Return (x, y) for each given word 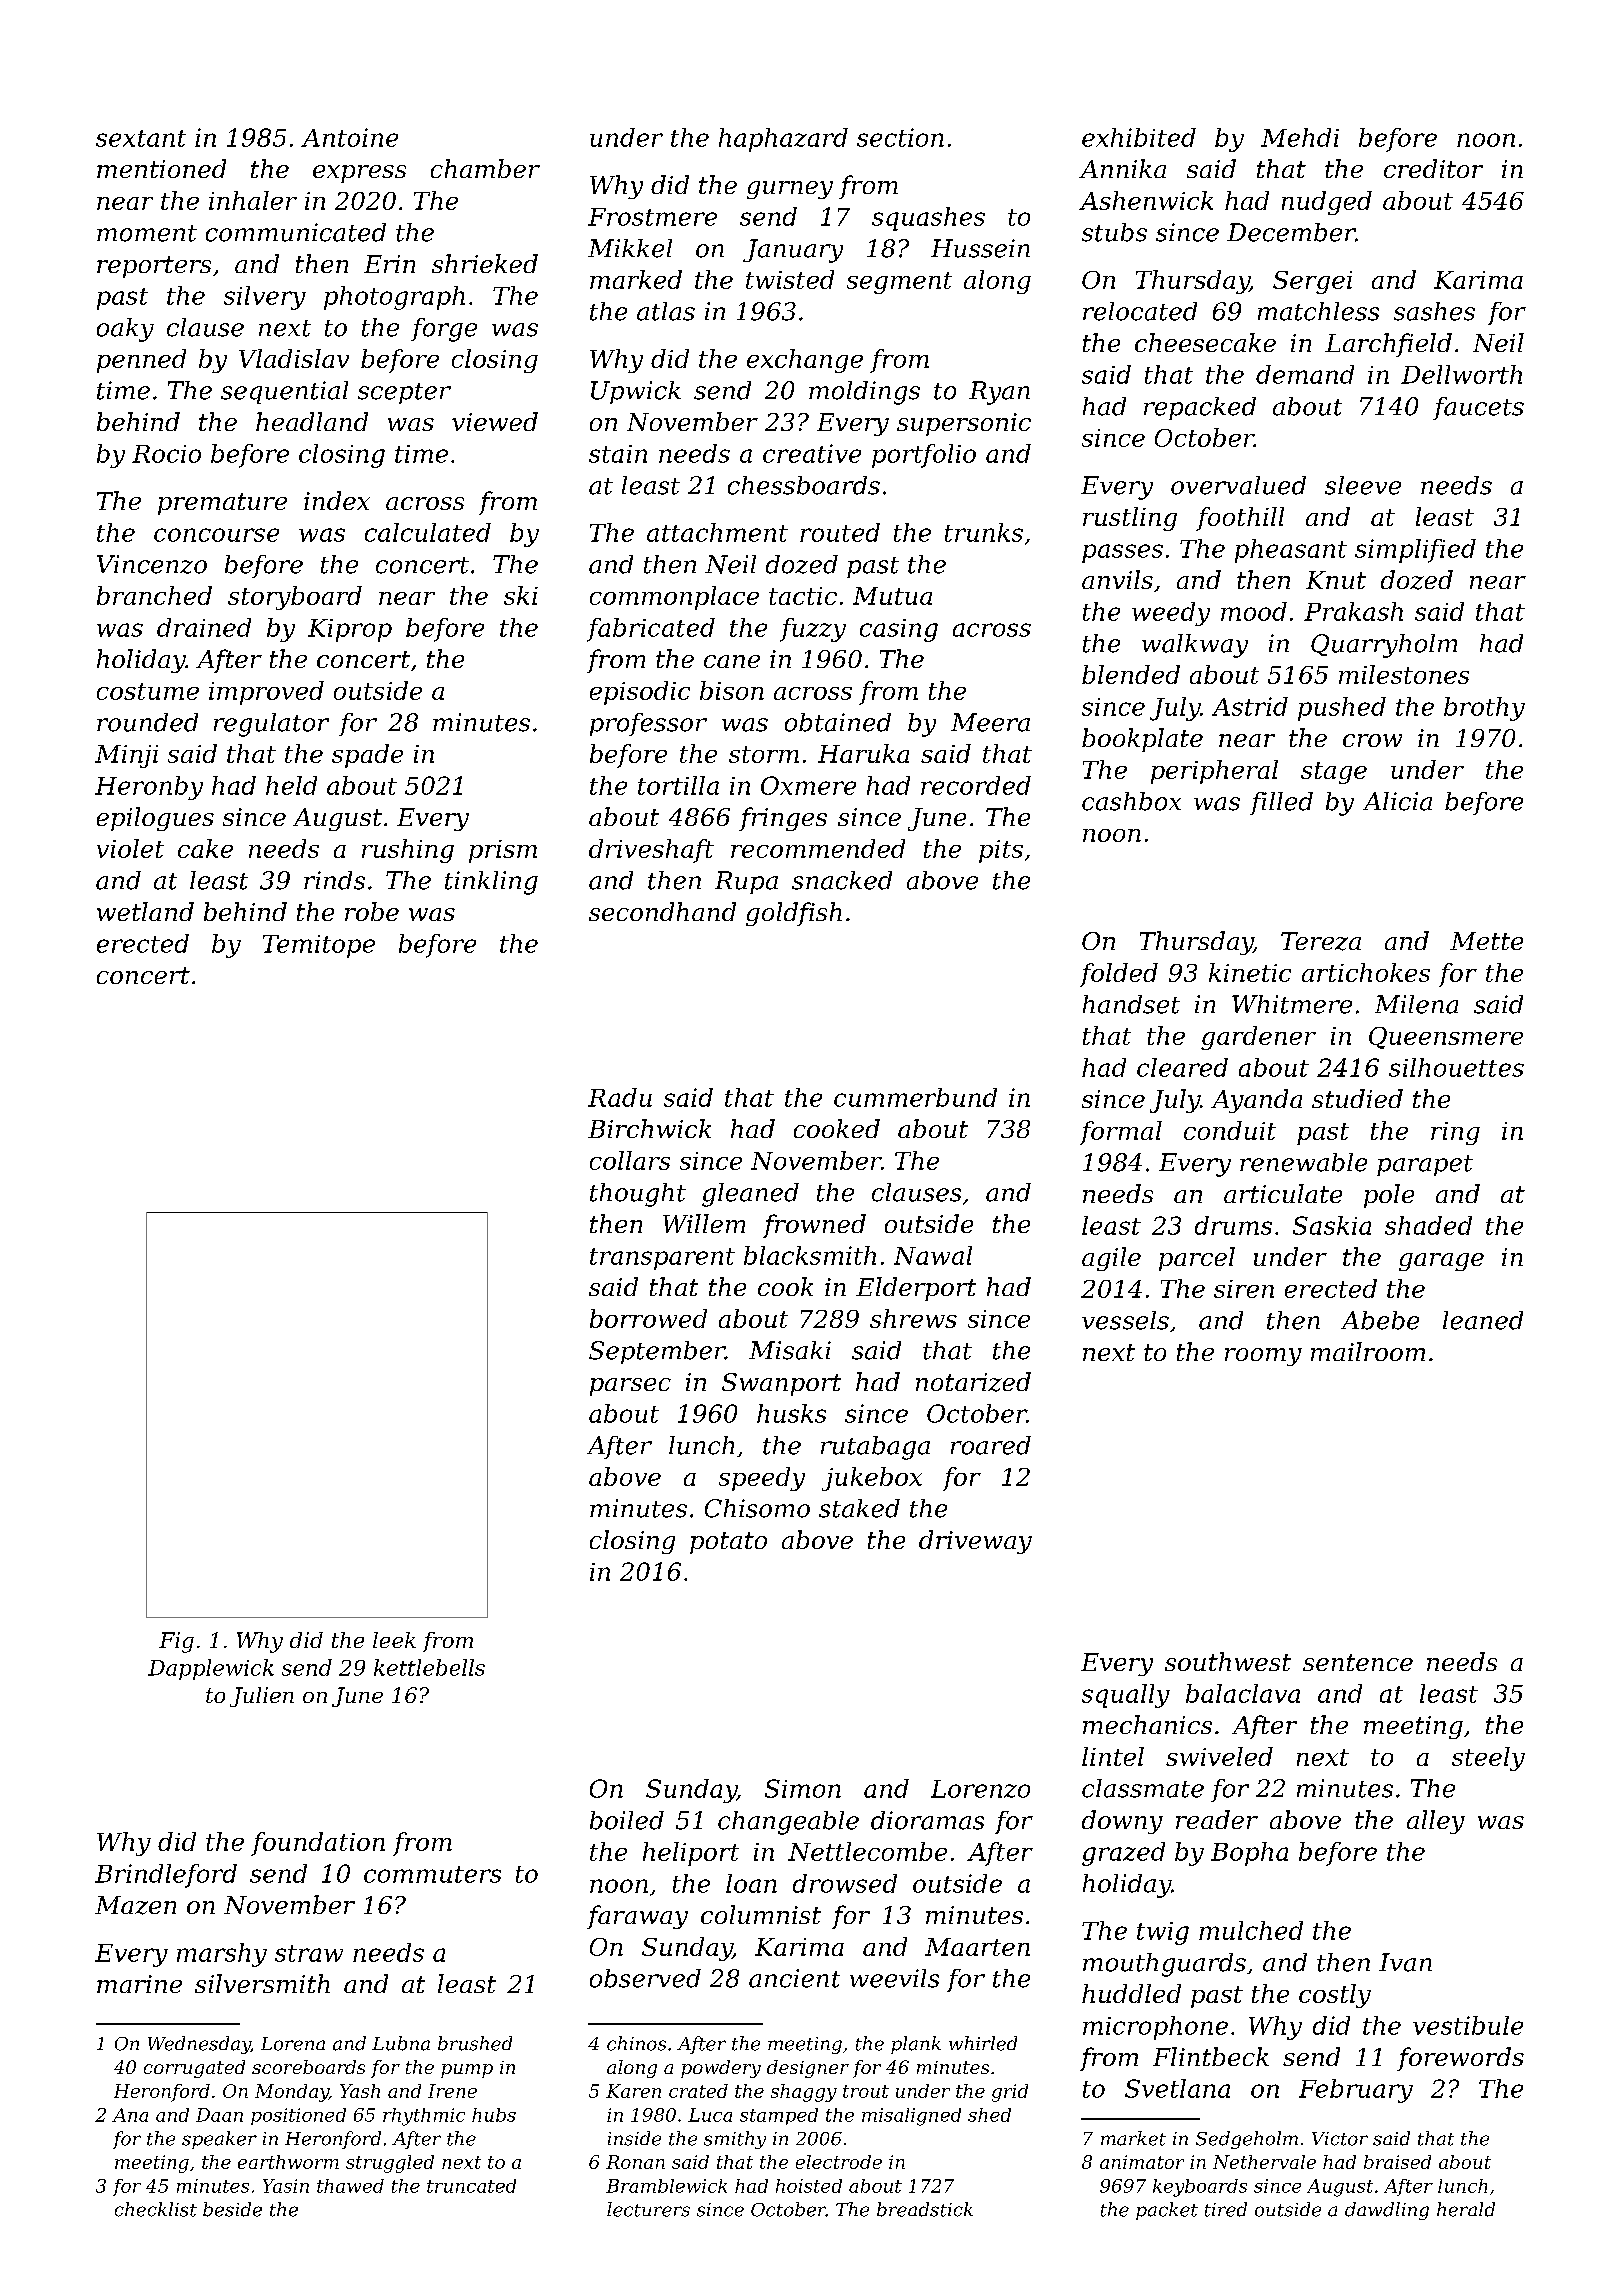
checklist (156, 2209)
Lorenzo (980, 1789)
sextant (141, 138)
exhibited (1139, 137)
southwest (1228, 1661)
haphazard (783, 140)
